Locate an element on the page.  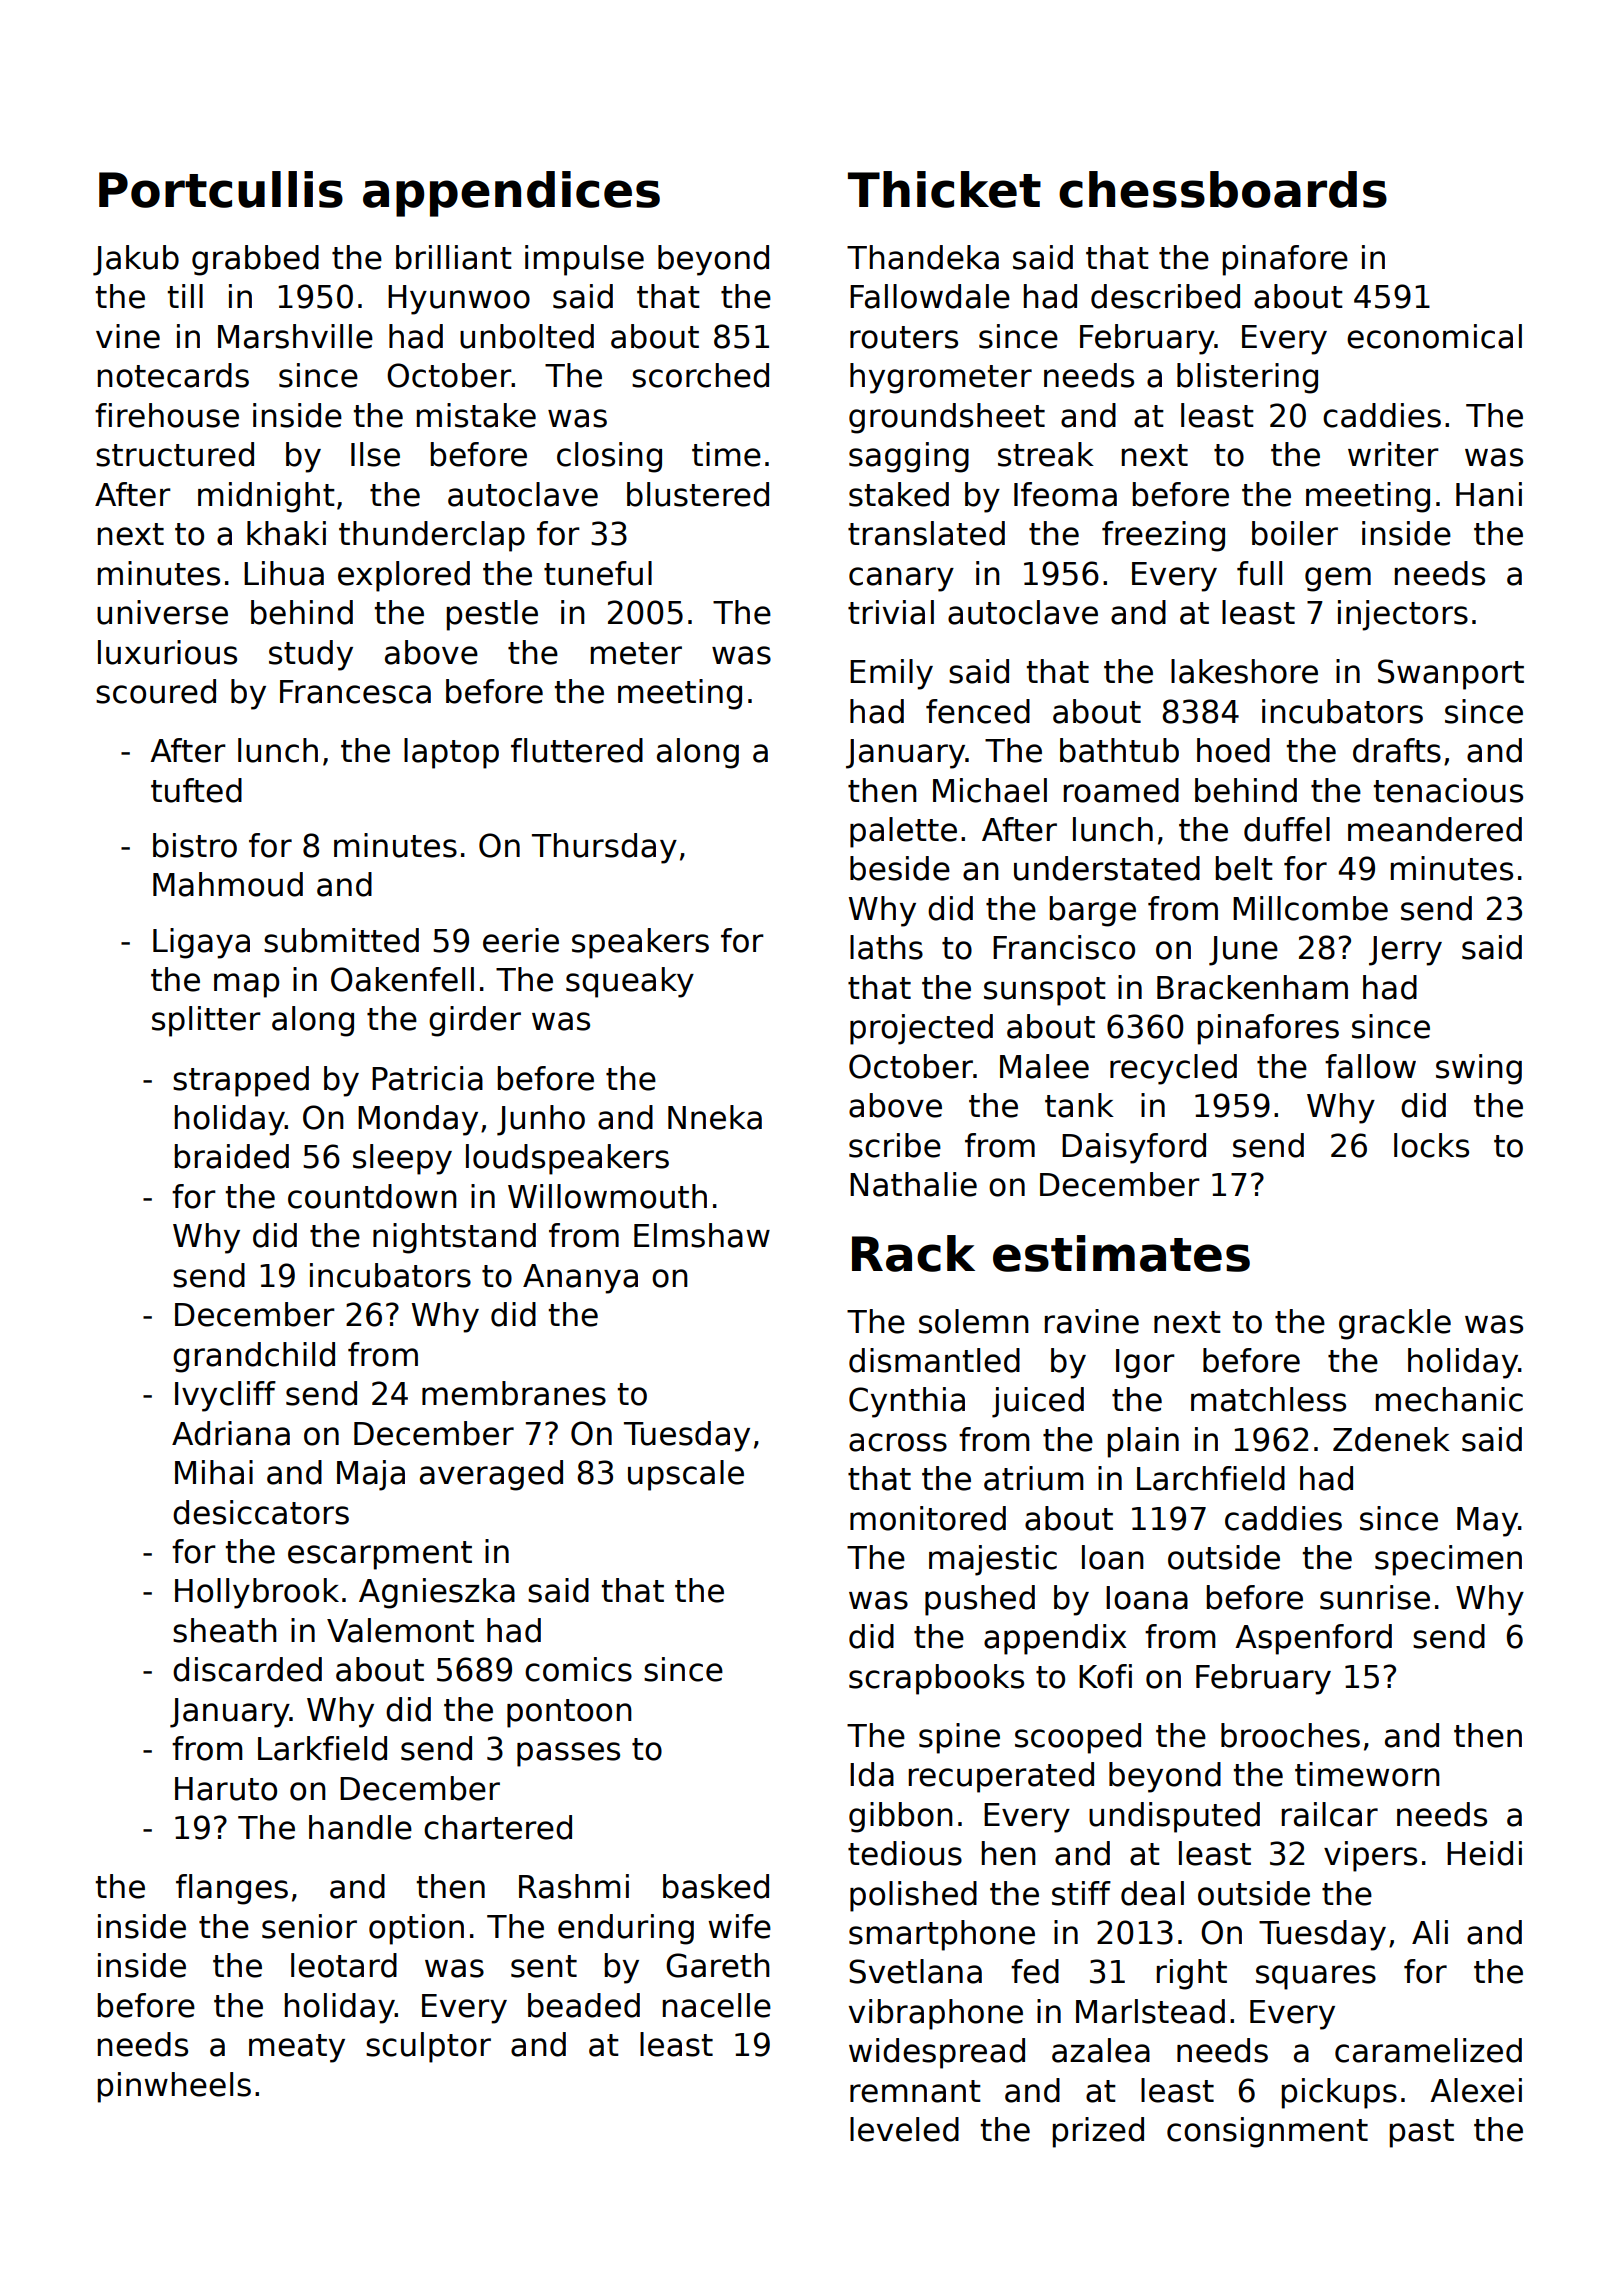
senior is located at coordinates (309, 1926).
